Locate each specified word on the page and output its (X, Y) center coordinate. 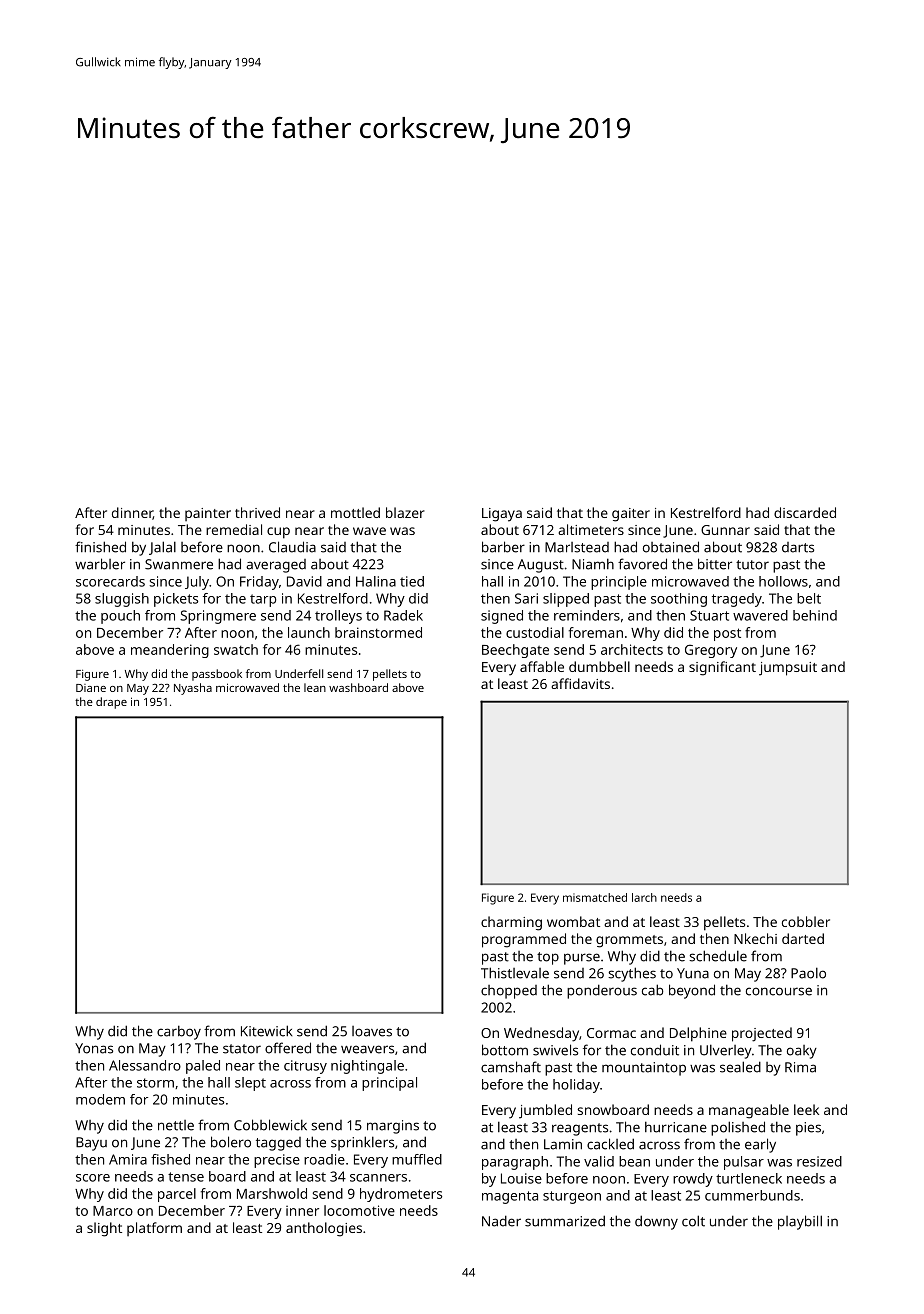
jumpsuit (788, 669)
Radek (403, 615)
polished (738, 1128)
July (197, 583)
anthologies (324, 1229)
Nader (501, 1221)
